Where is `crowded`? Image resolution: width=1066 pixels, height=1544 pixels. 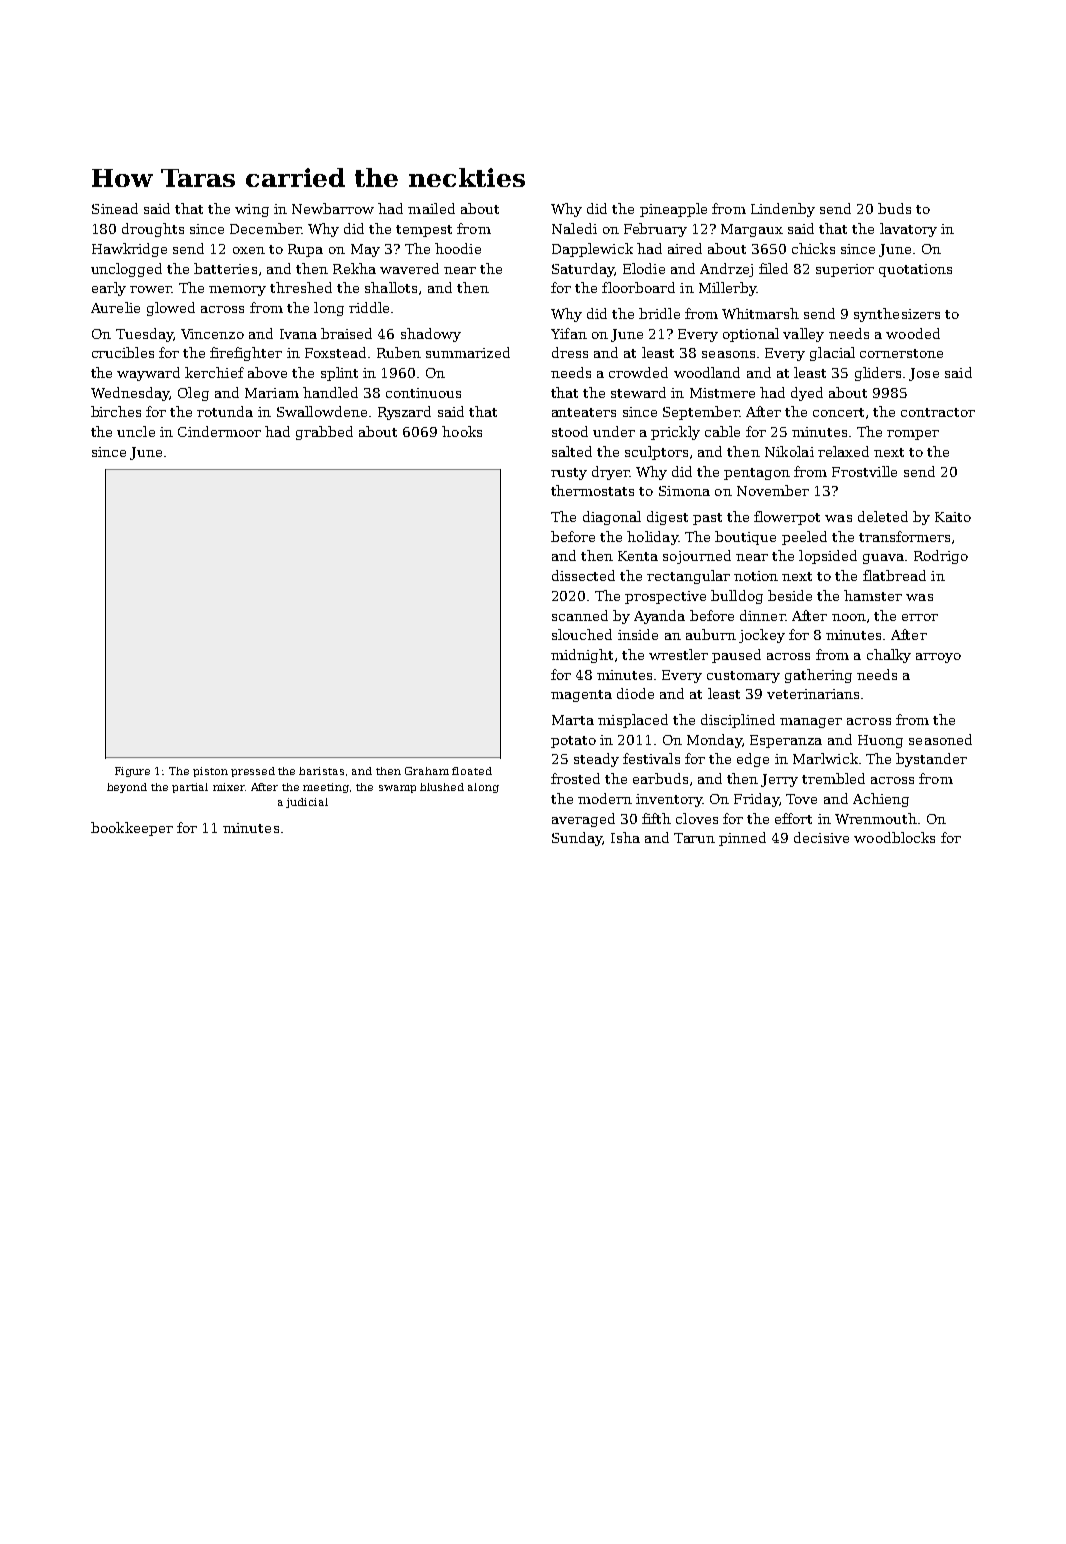 crowded is located at coordinates (638, 372).
